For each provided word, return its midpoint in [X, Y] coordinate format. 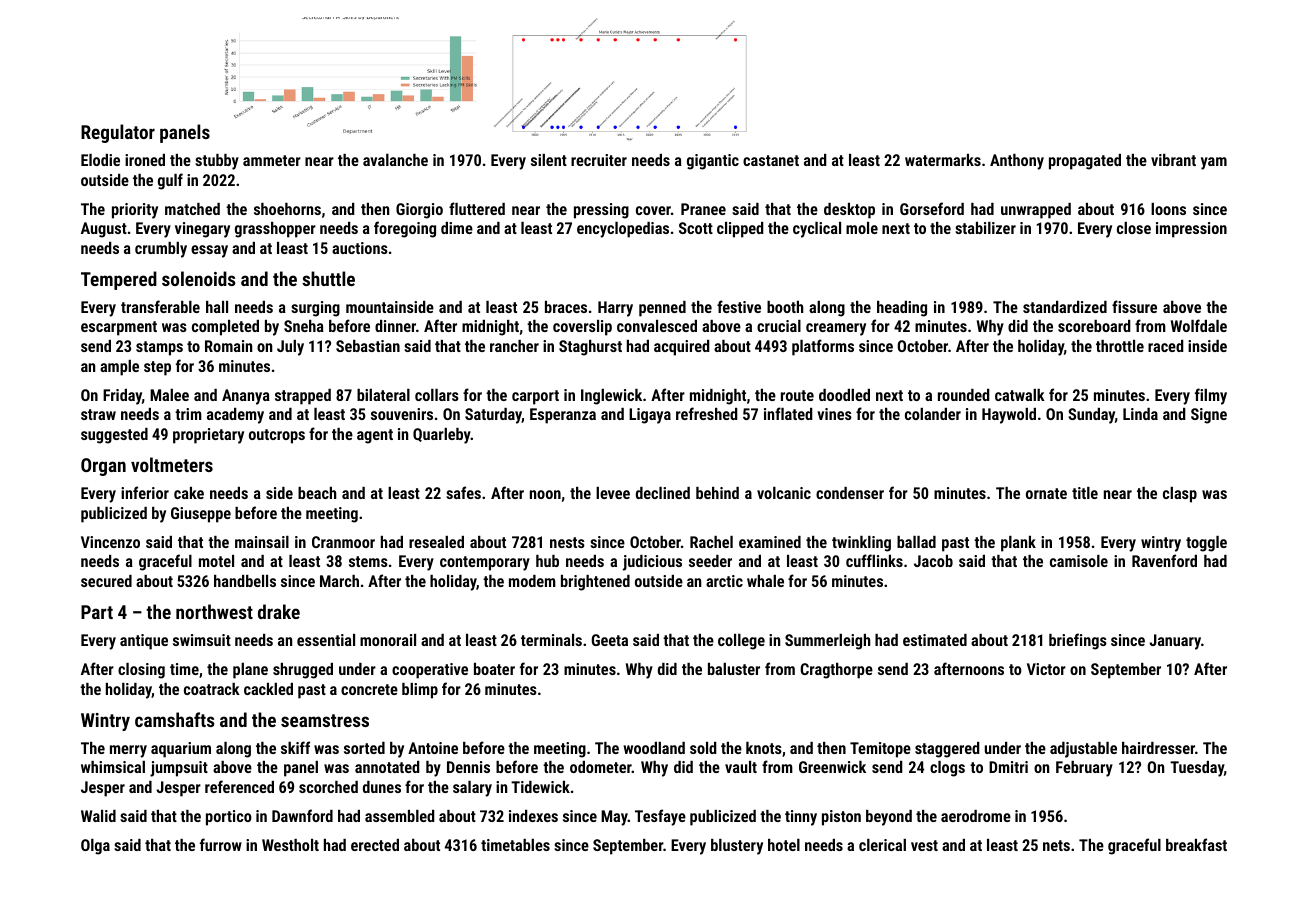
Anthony [1017, 162]
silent [549, 160]
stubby [217, 162]
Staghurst [590, 348]
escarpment [119, 328]
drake [279, 611]
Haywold [1009, 416]
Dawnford [302, 815]
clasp [1180, 495]
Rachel [711, 542]
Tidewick [540, 787]
